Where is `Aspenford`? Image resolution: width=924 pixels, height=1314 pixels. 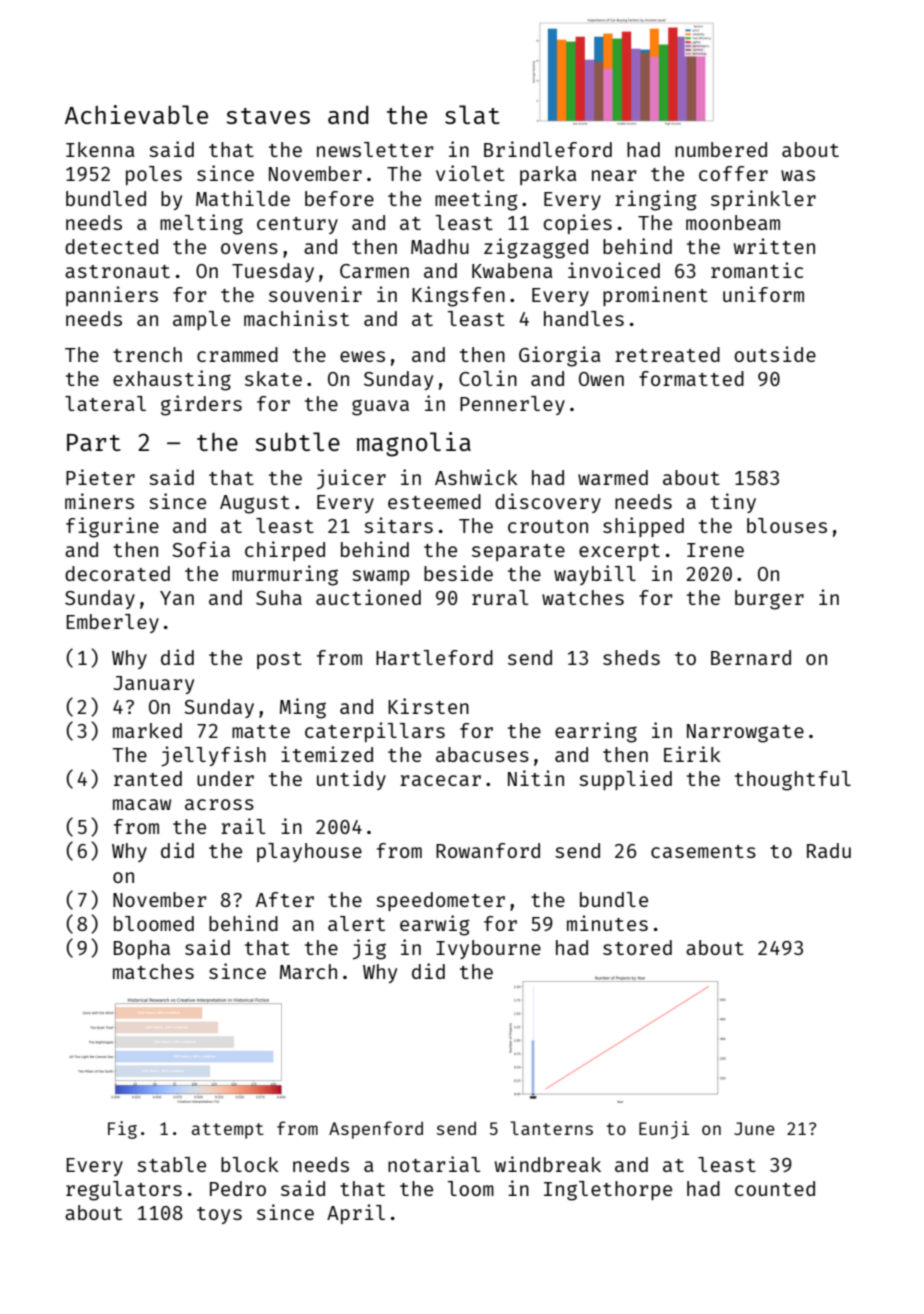 Aspenford is located at coordinates (376, 1130).
